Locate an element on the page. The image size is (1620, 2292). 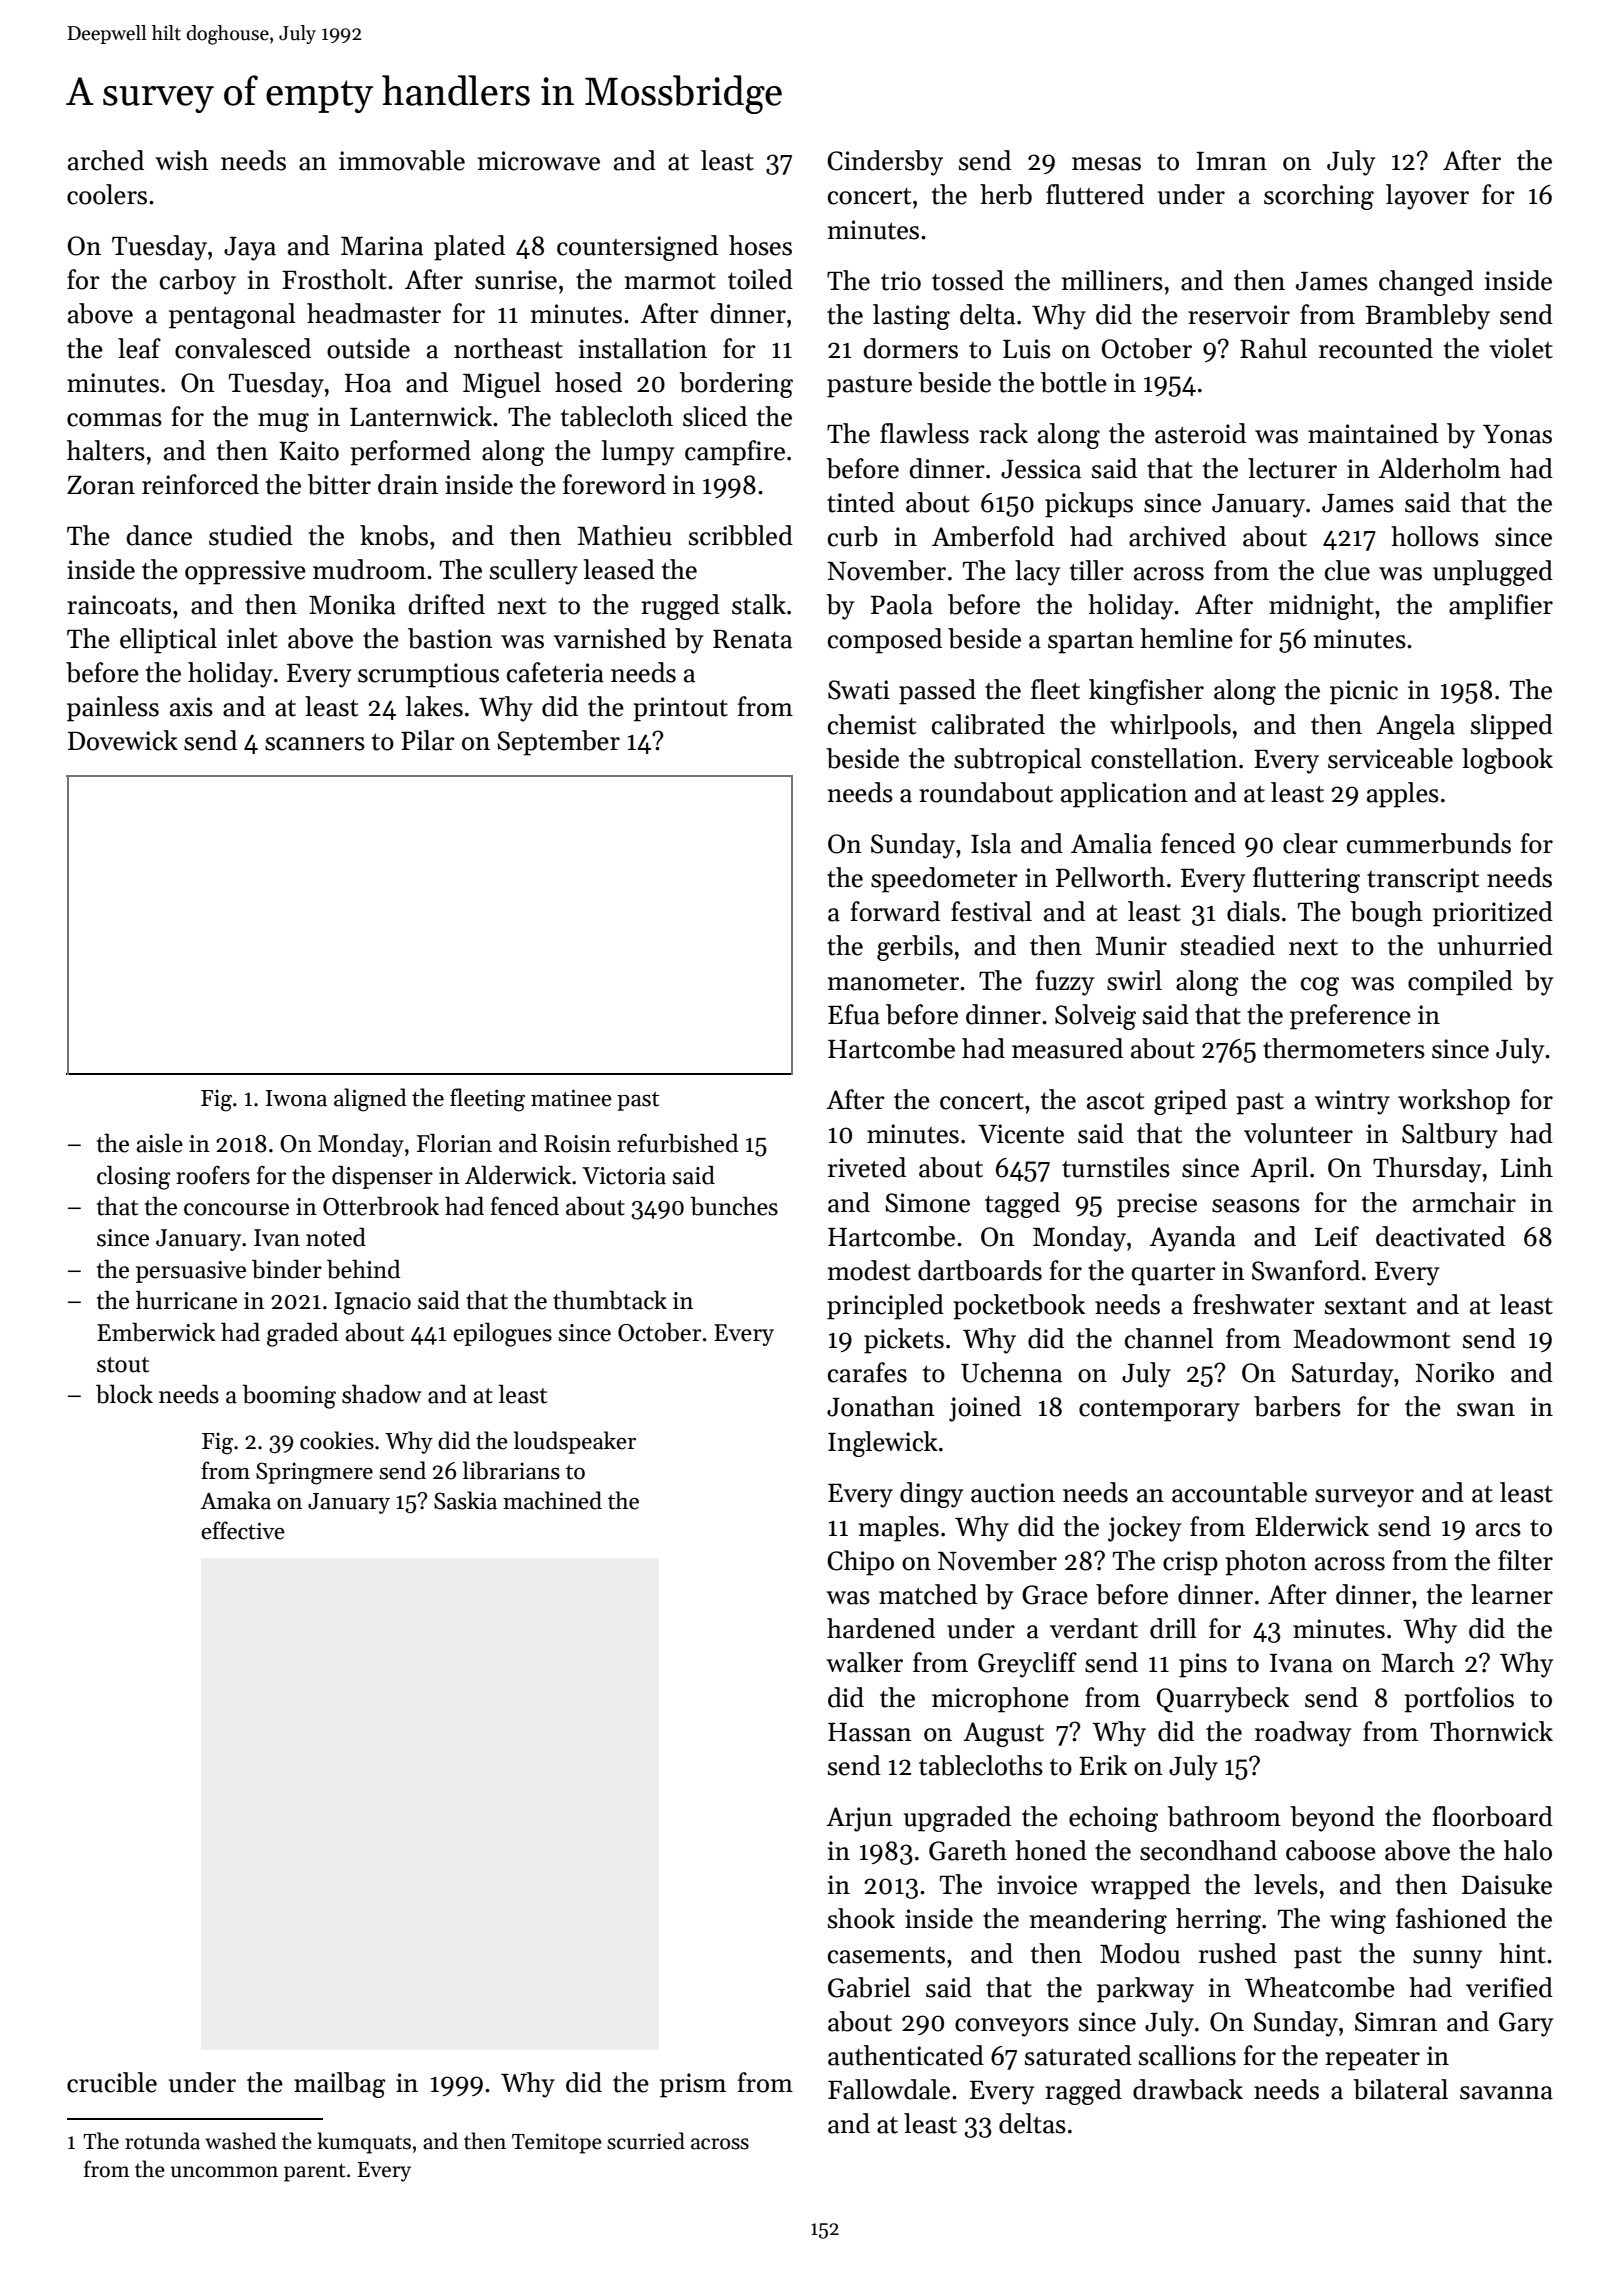
halo is located at coordinates (1528, 1850).
